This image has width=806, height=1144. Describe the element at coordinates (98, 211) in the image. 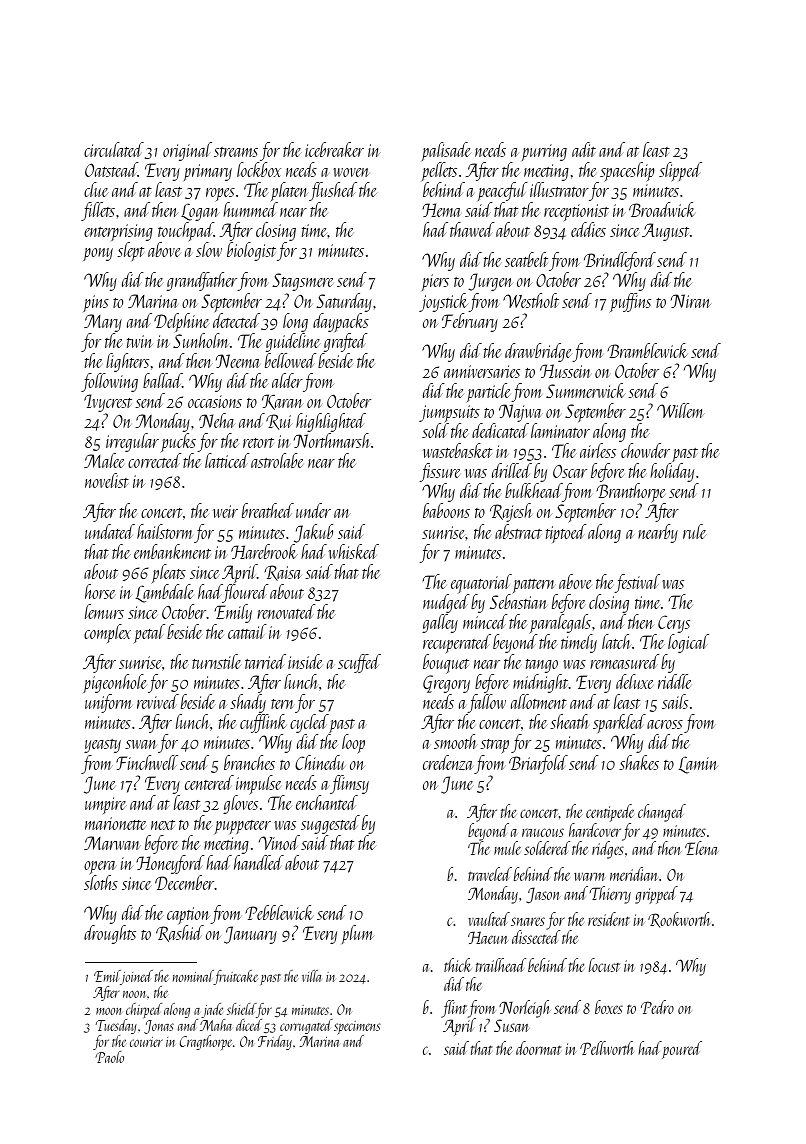

I see `fillets` at that location.
